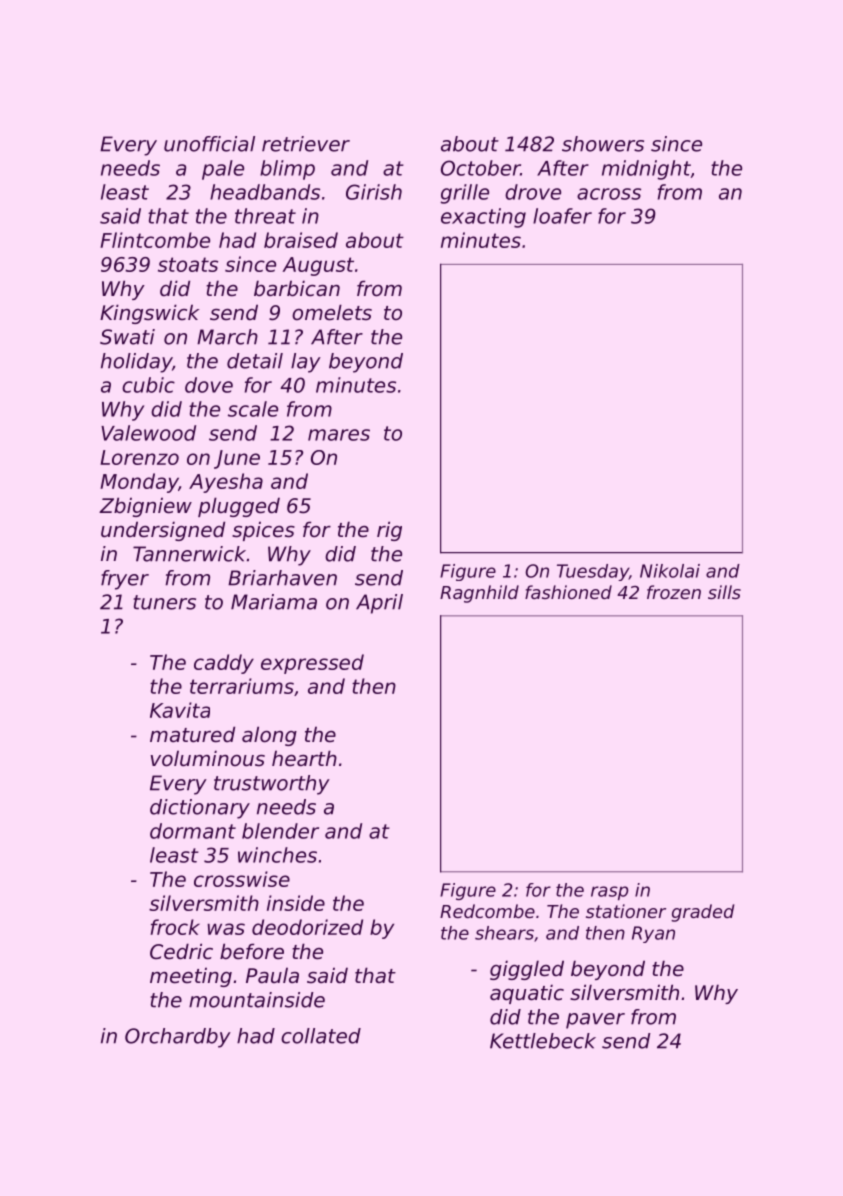 The width and height of the screenshot is (843, 1196). What do you see at coordinates (239, 507) in the screenshot?
I see `plugged` at bounding box center [239, 507].
